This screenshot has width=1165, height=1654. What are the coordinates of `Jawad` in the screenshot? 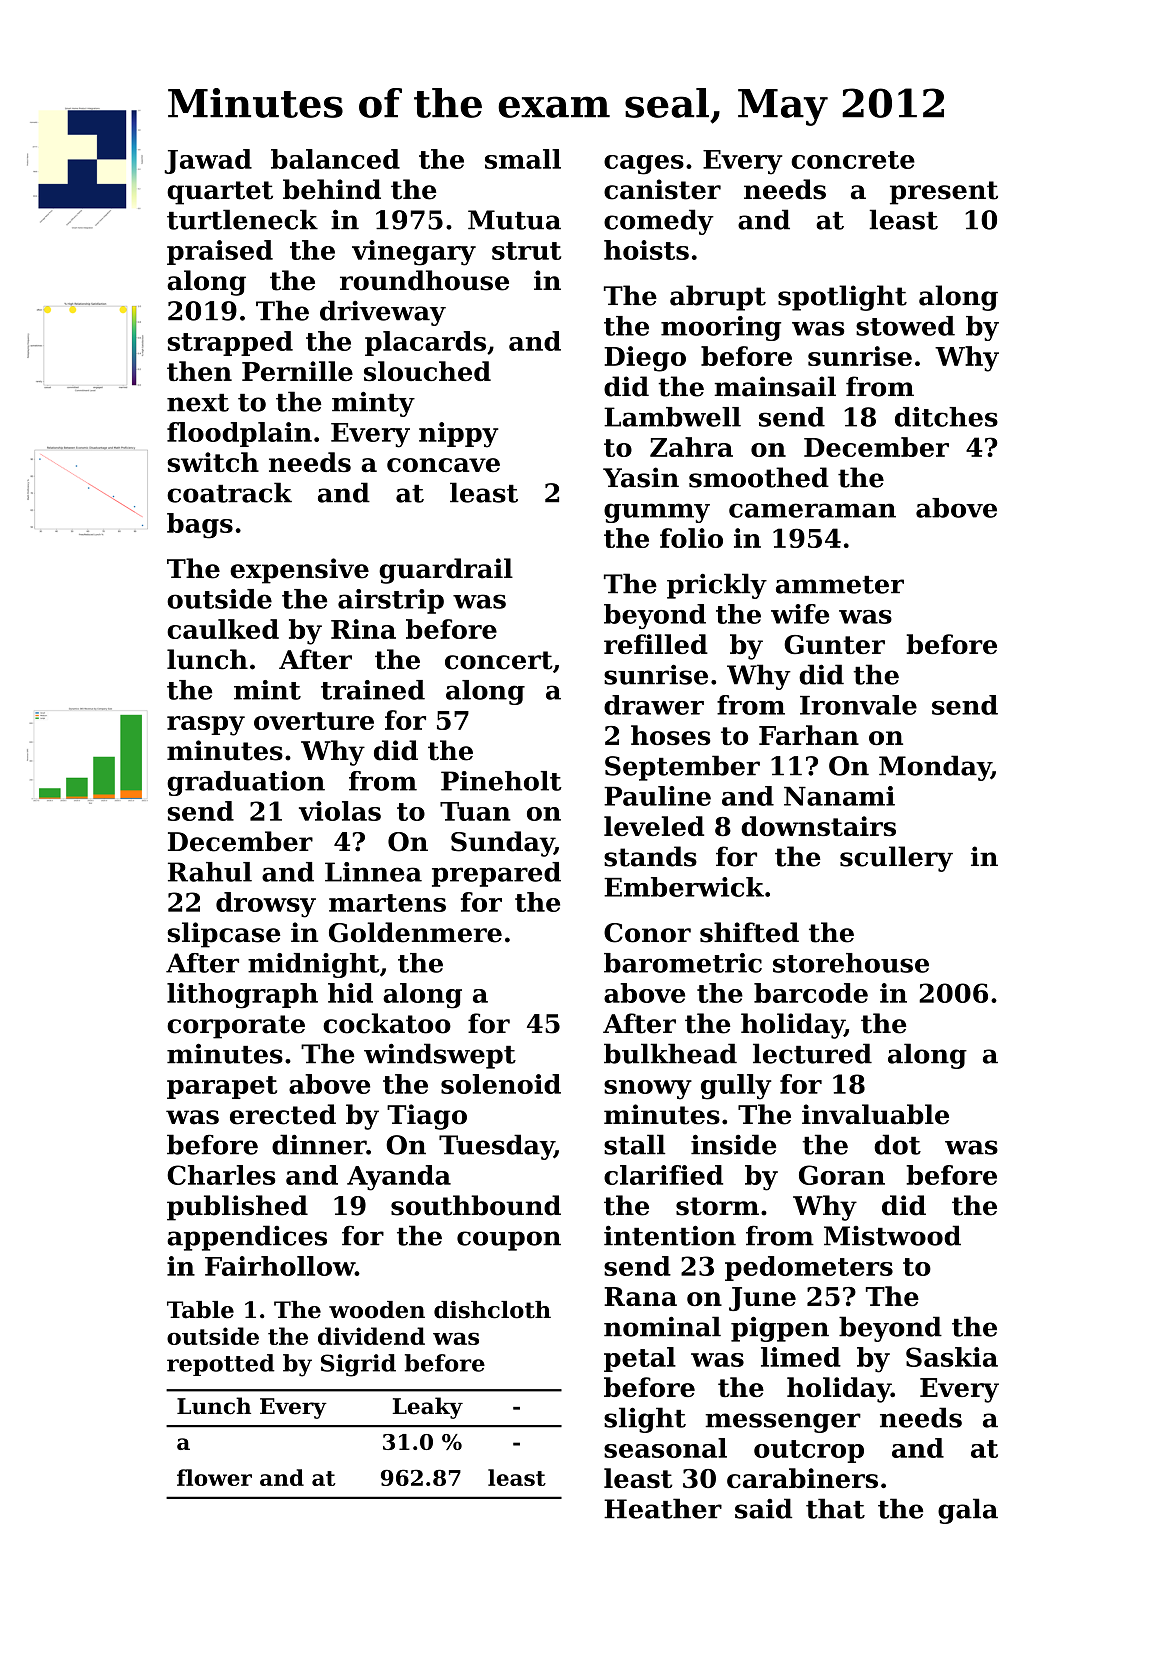 It's located at (208, 161).
